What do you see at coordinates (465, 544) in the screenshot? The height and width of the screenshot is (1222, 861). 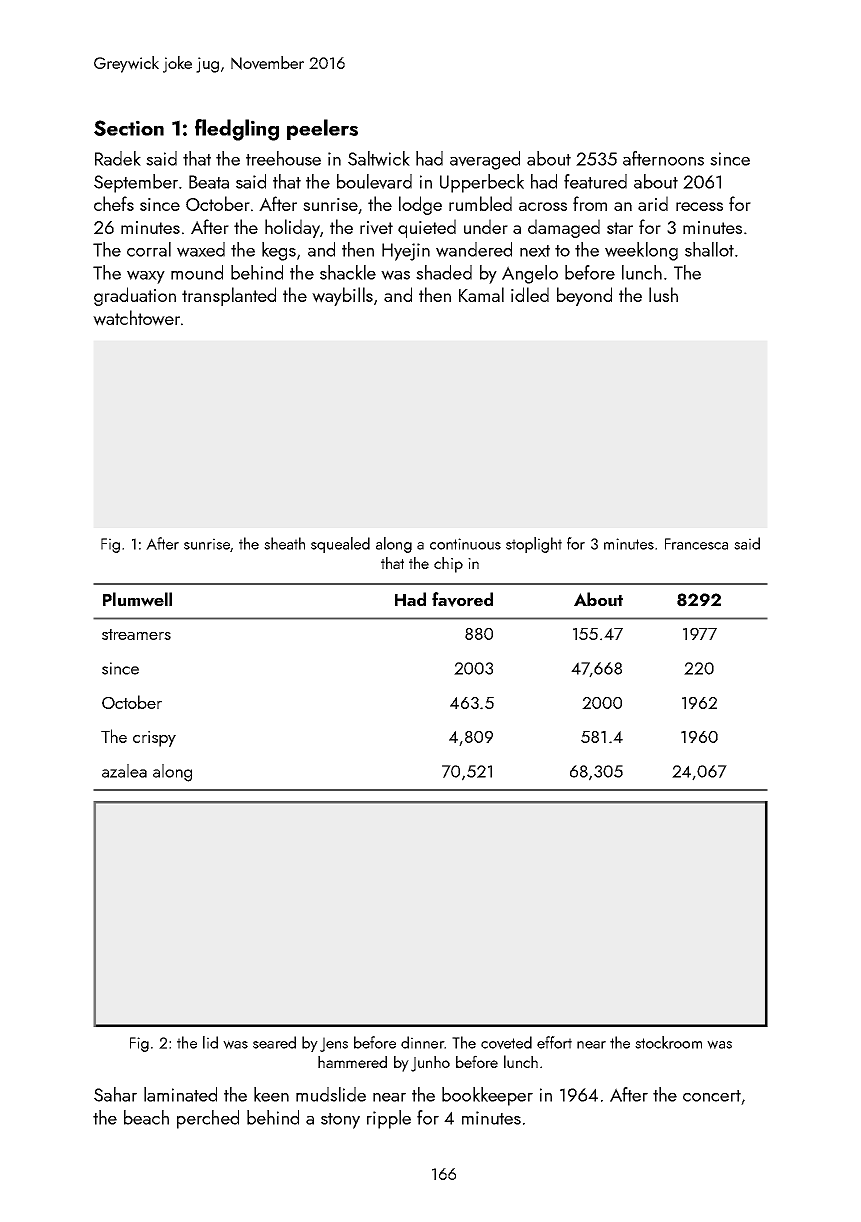 I see `continuous` at bounding box center [465, 544].
